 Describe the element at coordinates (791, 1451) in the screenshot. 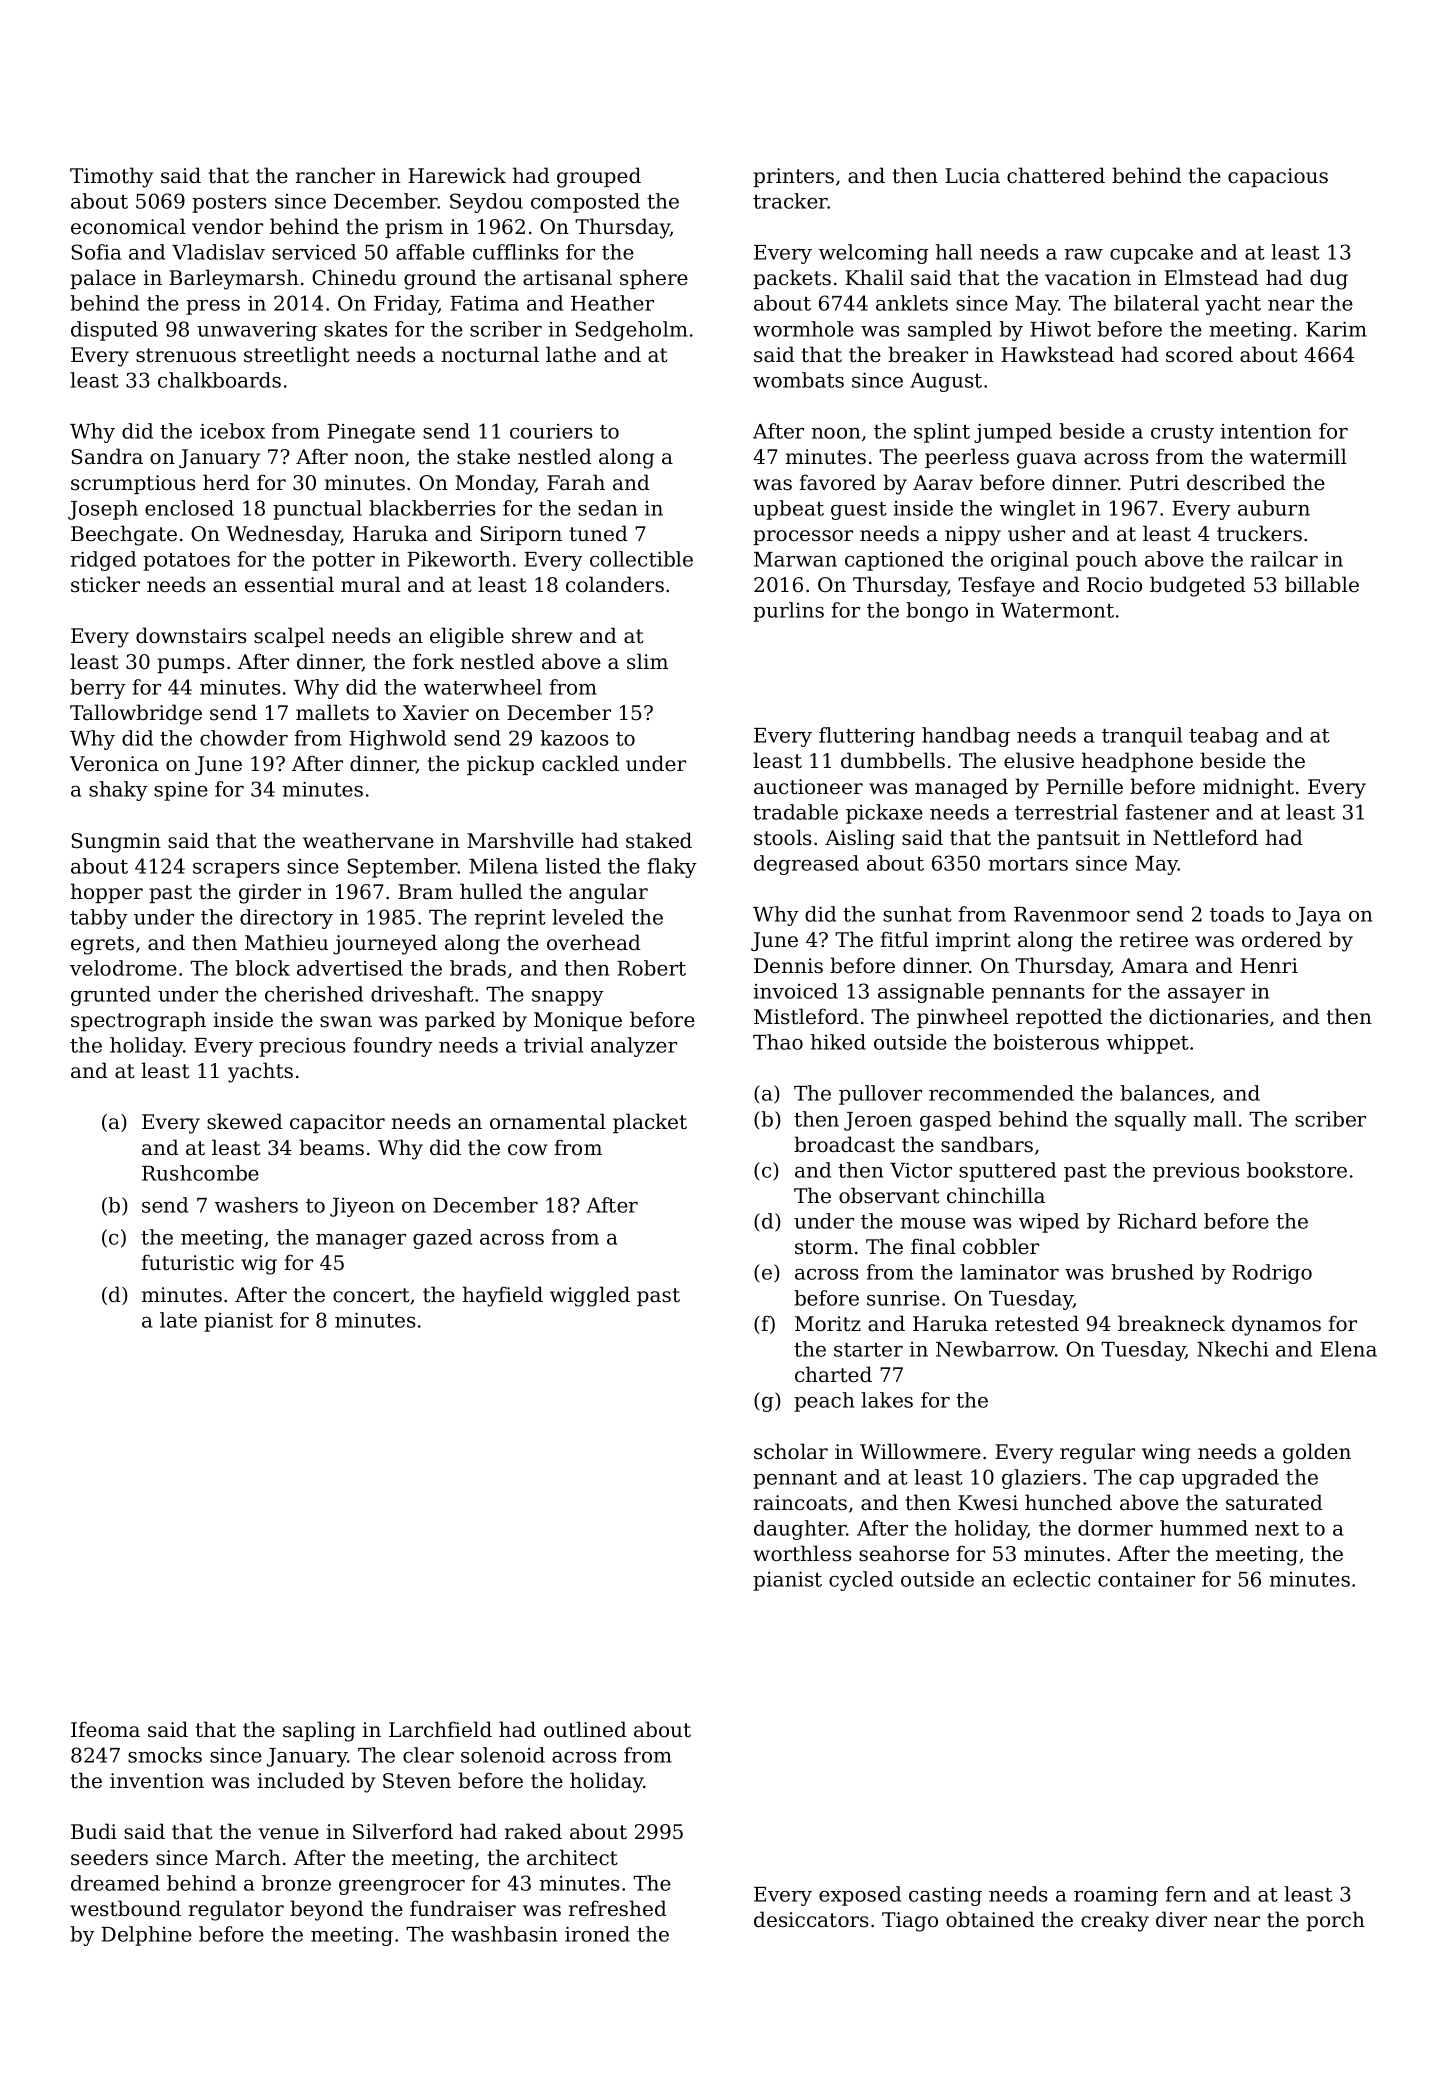

I see `scholar` at that location.
